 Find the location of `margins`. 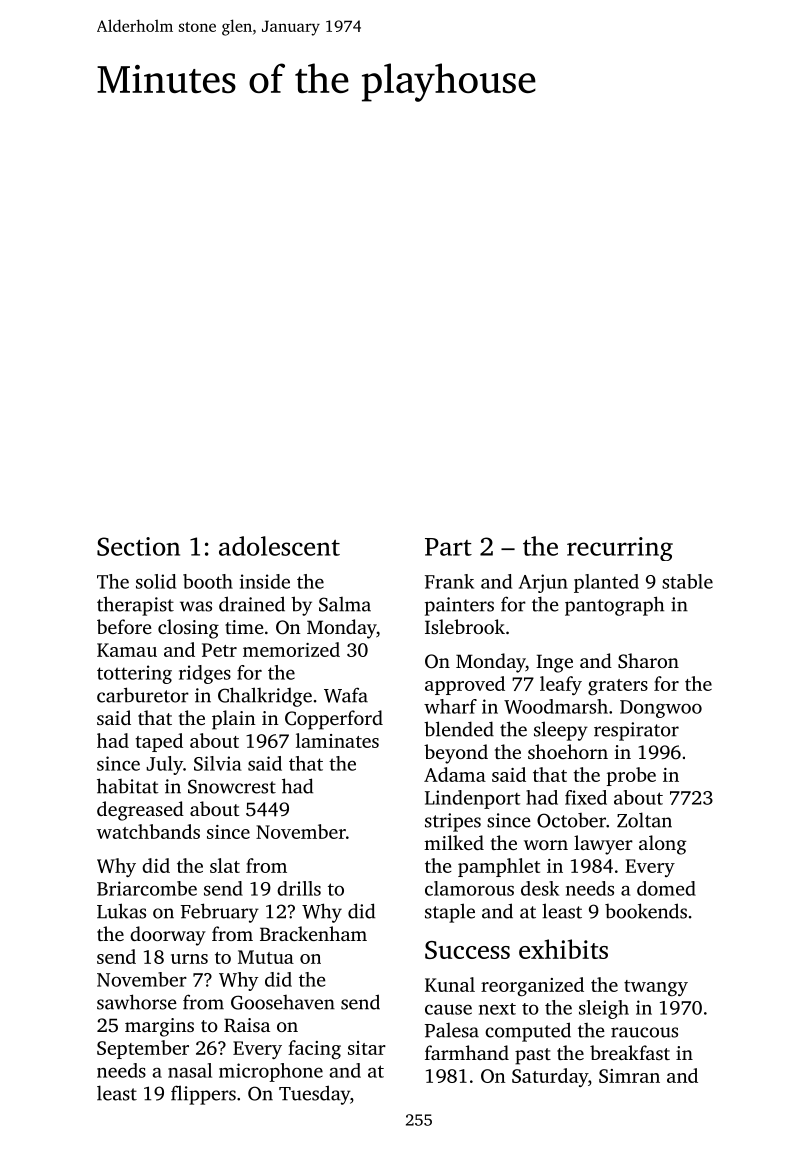

margins is located at coordinates (159, 1027).
